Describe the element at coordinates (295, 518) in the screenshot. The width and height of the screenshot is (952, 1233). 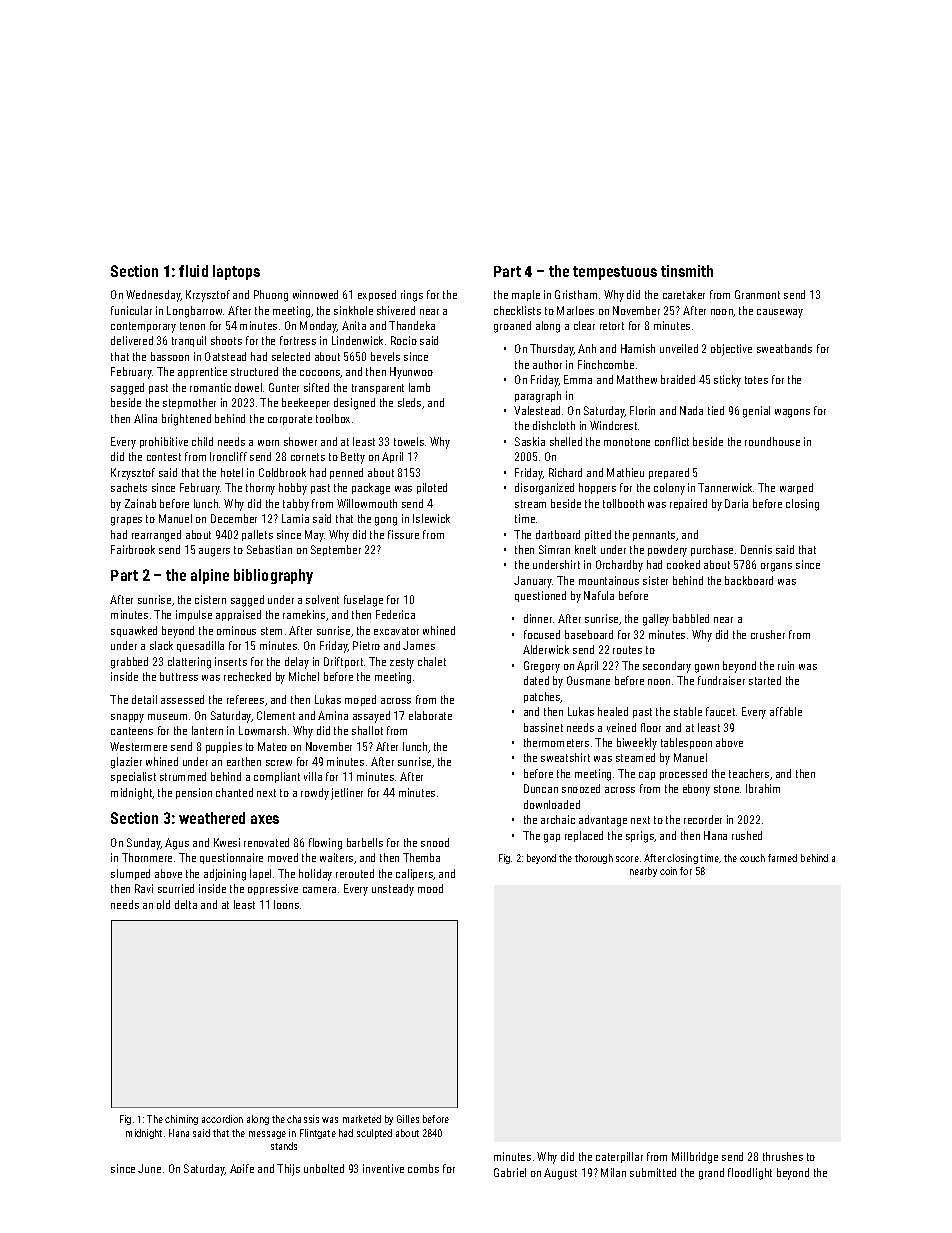
I see `Lamia` at that location.
